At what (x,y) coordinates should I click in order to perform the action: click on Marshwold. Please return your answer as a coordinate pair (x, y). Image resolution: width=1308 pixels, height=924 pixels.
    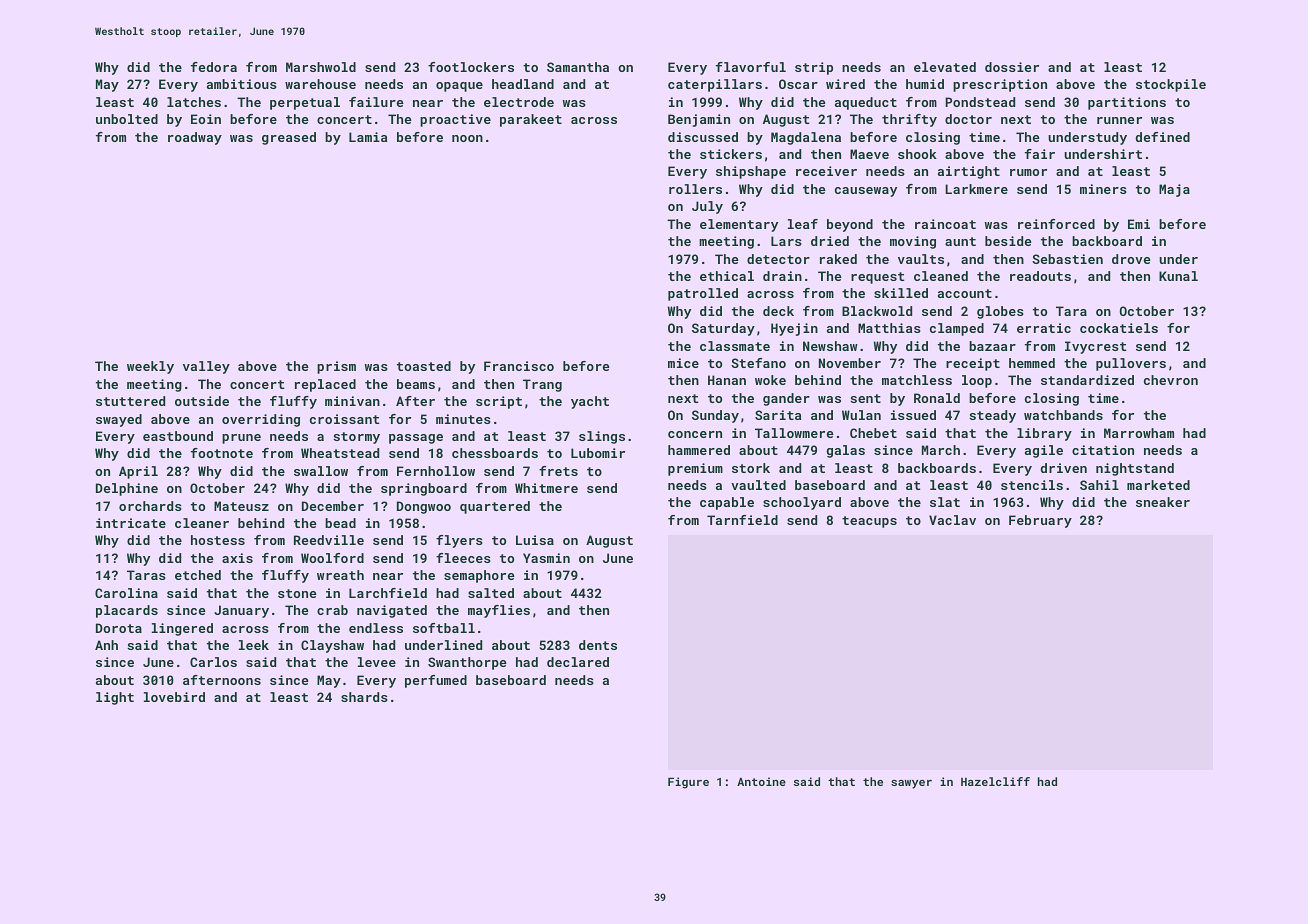
    Looking at the image, I should click on (321, 67).
